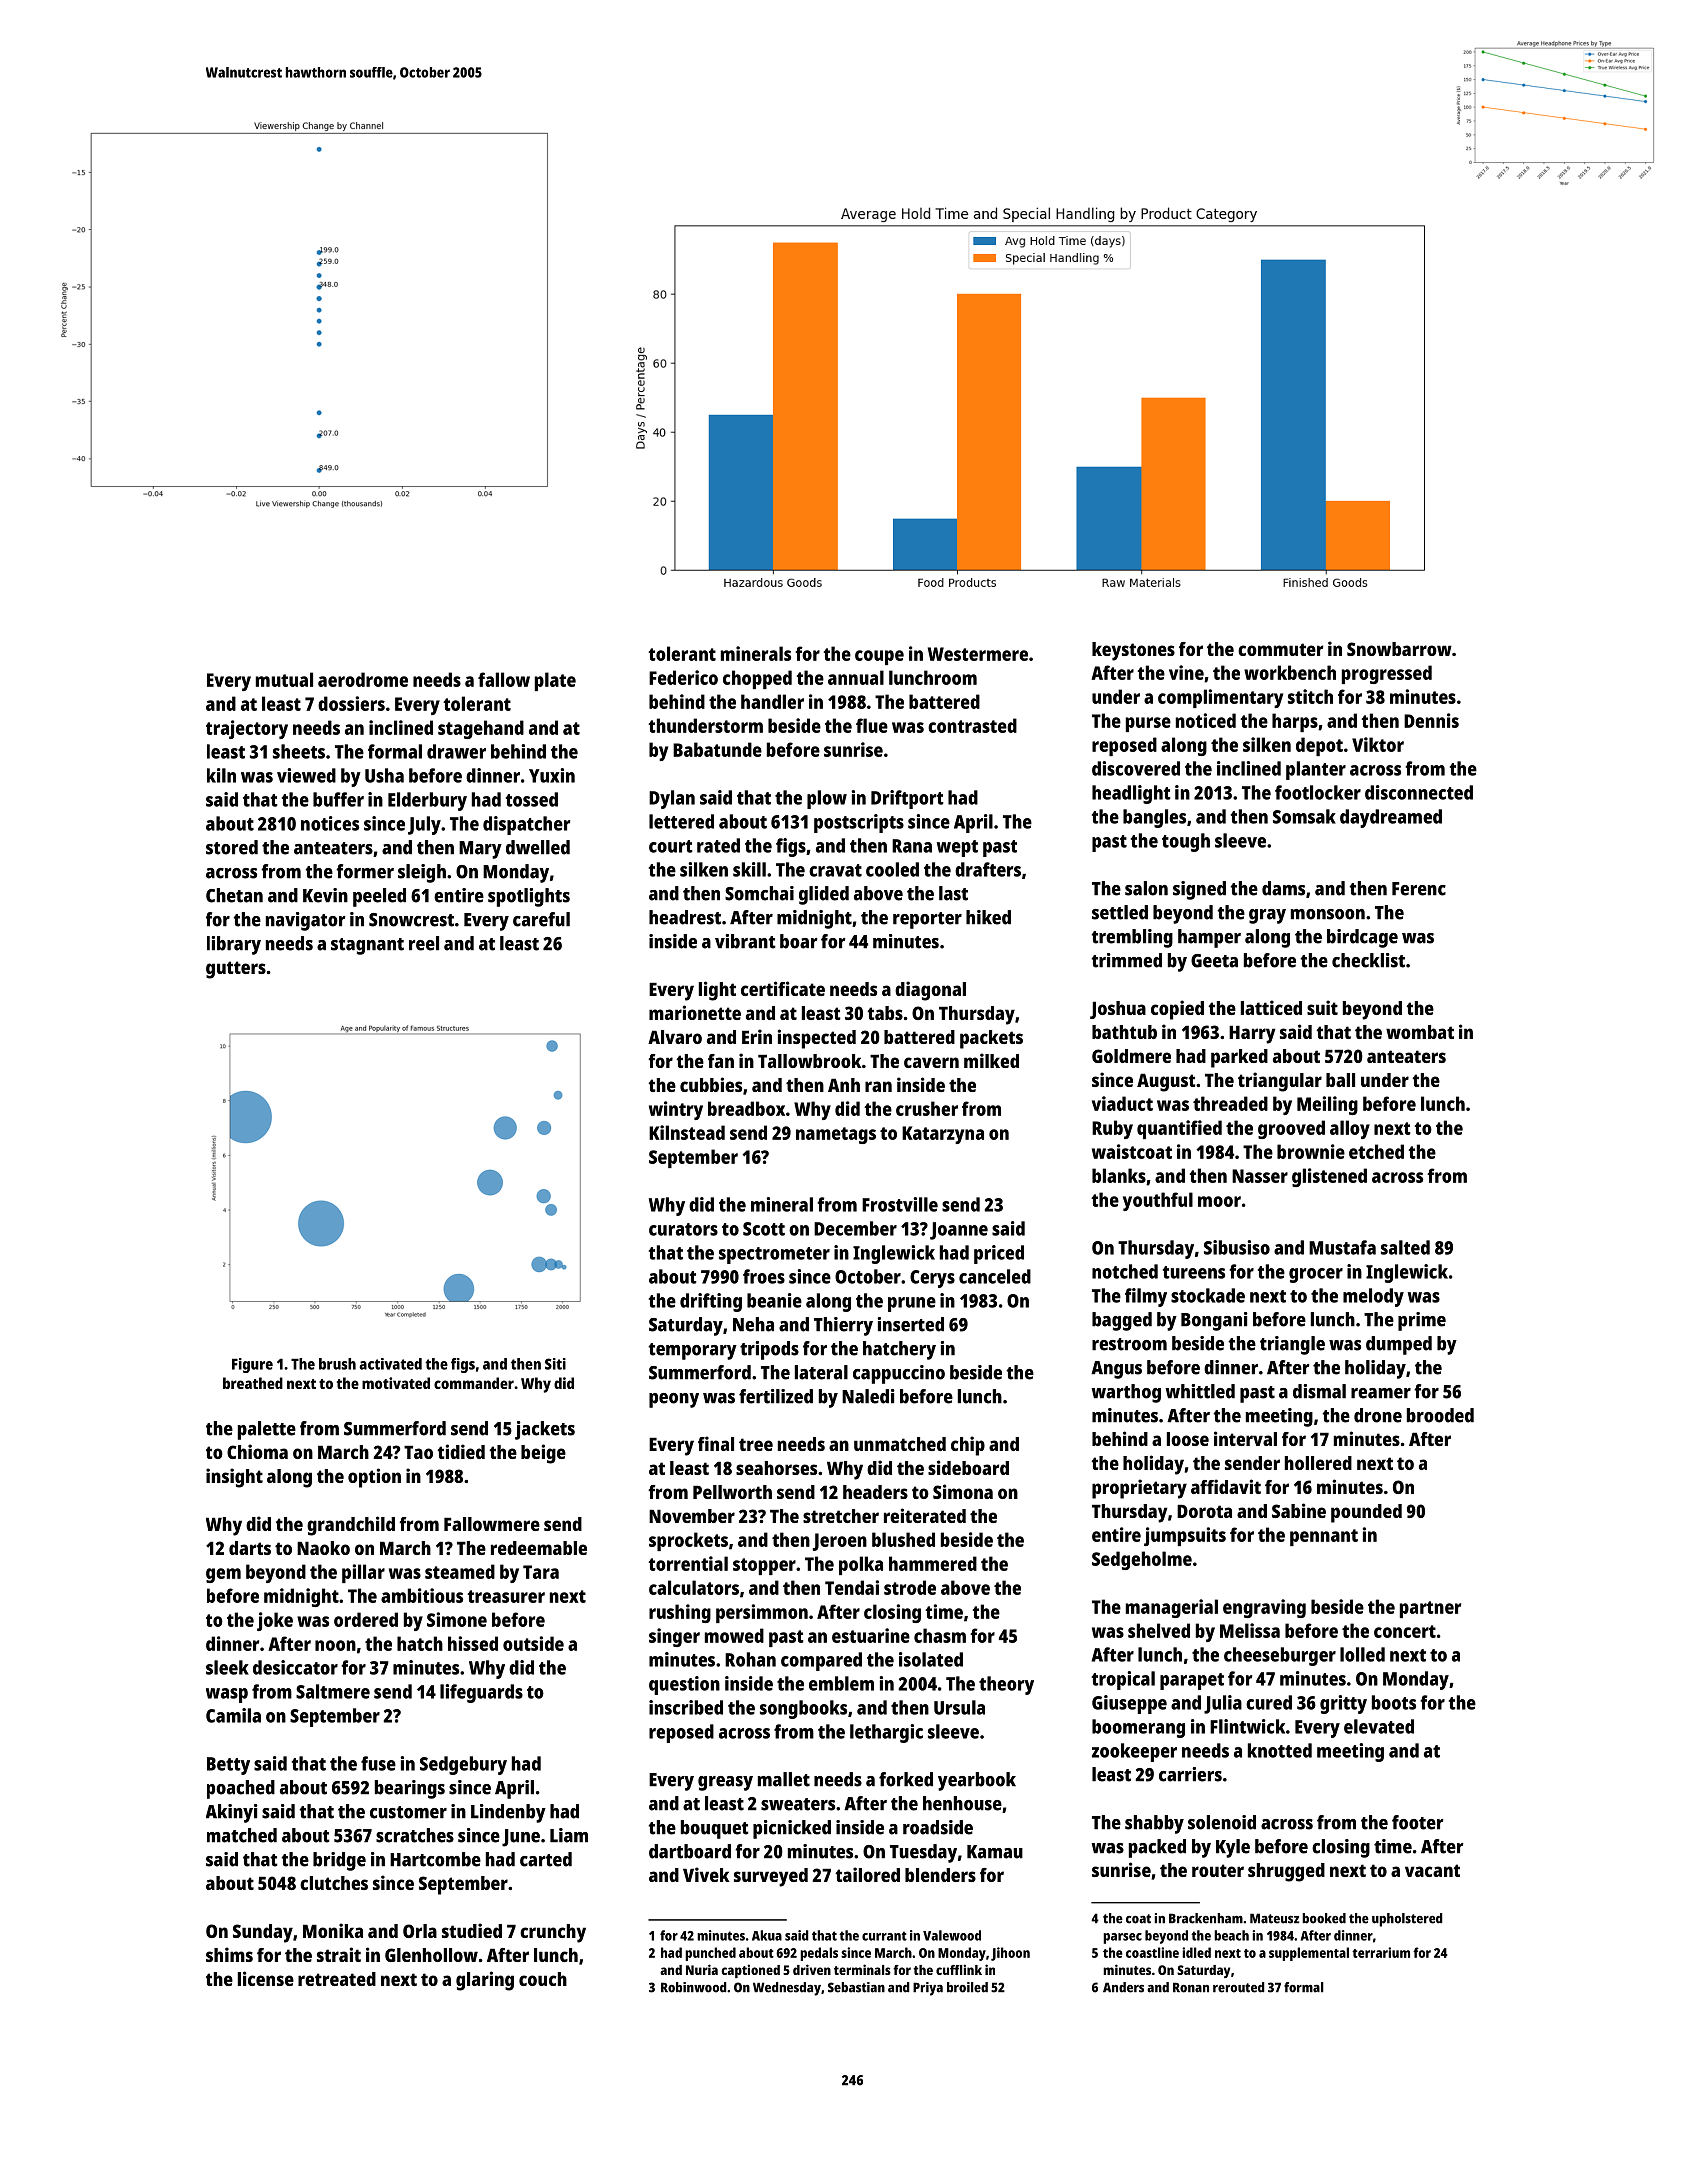 The image size is (1683, 2178). I want to click on Westermere, so click(978, 654).
